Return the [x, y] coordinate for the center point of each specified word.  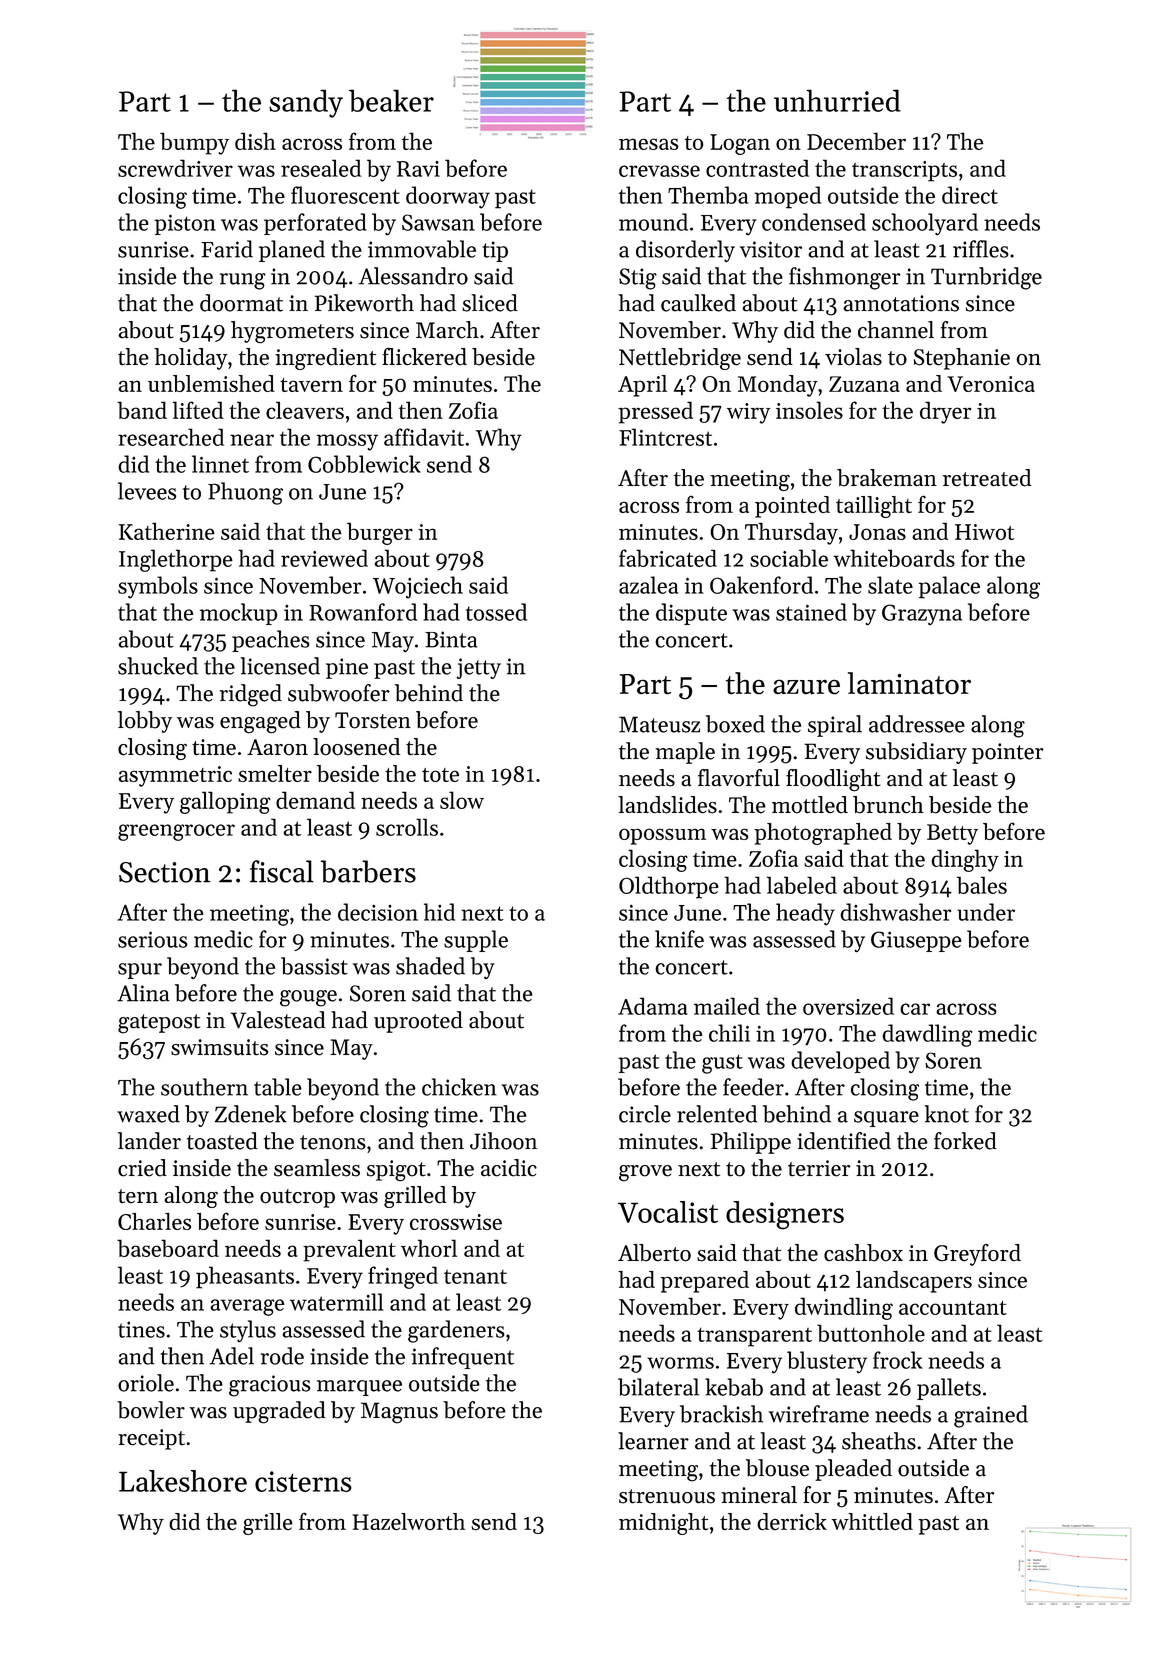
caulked [698, 303]
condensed [814, 222]
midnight [663, 1524]
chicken [459, 1087]
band [142, 410]
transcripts [904, 171]
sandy [306, 103]
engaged [260, 722]
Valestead [278, 1020]
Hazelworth [409, 1522]
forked [965, 1141]
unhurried [837, 100]
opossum [662, 836]
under [986, 912]
